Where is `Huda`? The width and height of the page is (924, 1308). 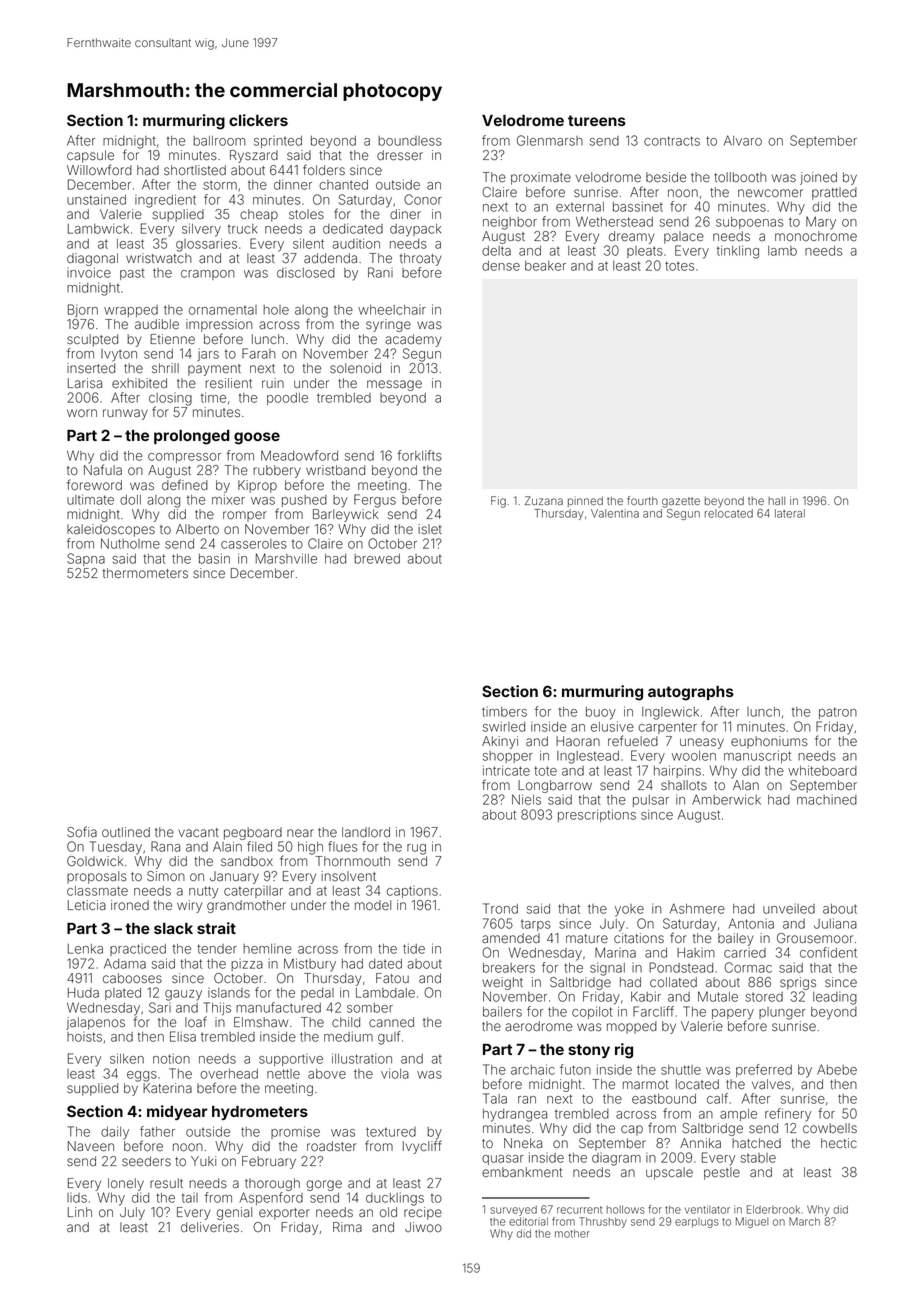
Huda is located at coordinates (83, 993).
